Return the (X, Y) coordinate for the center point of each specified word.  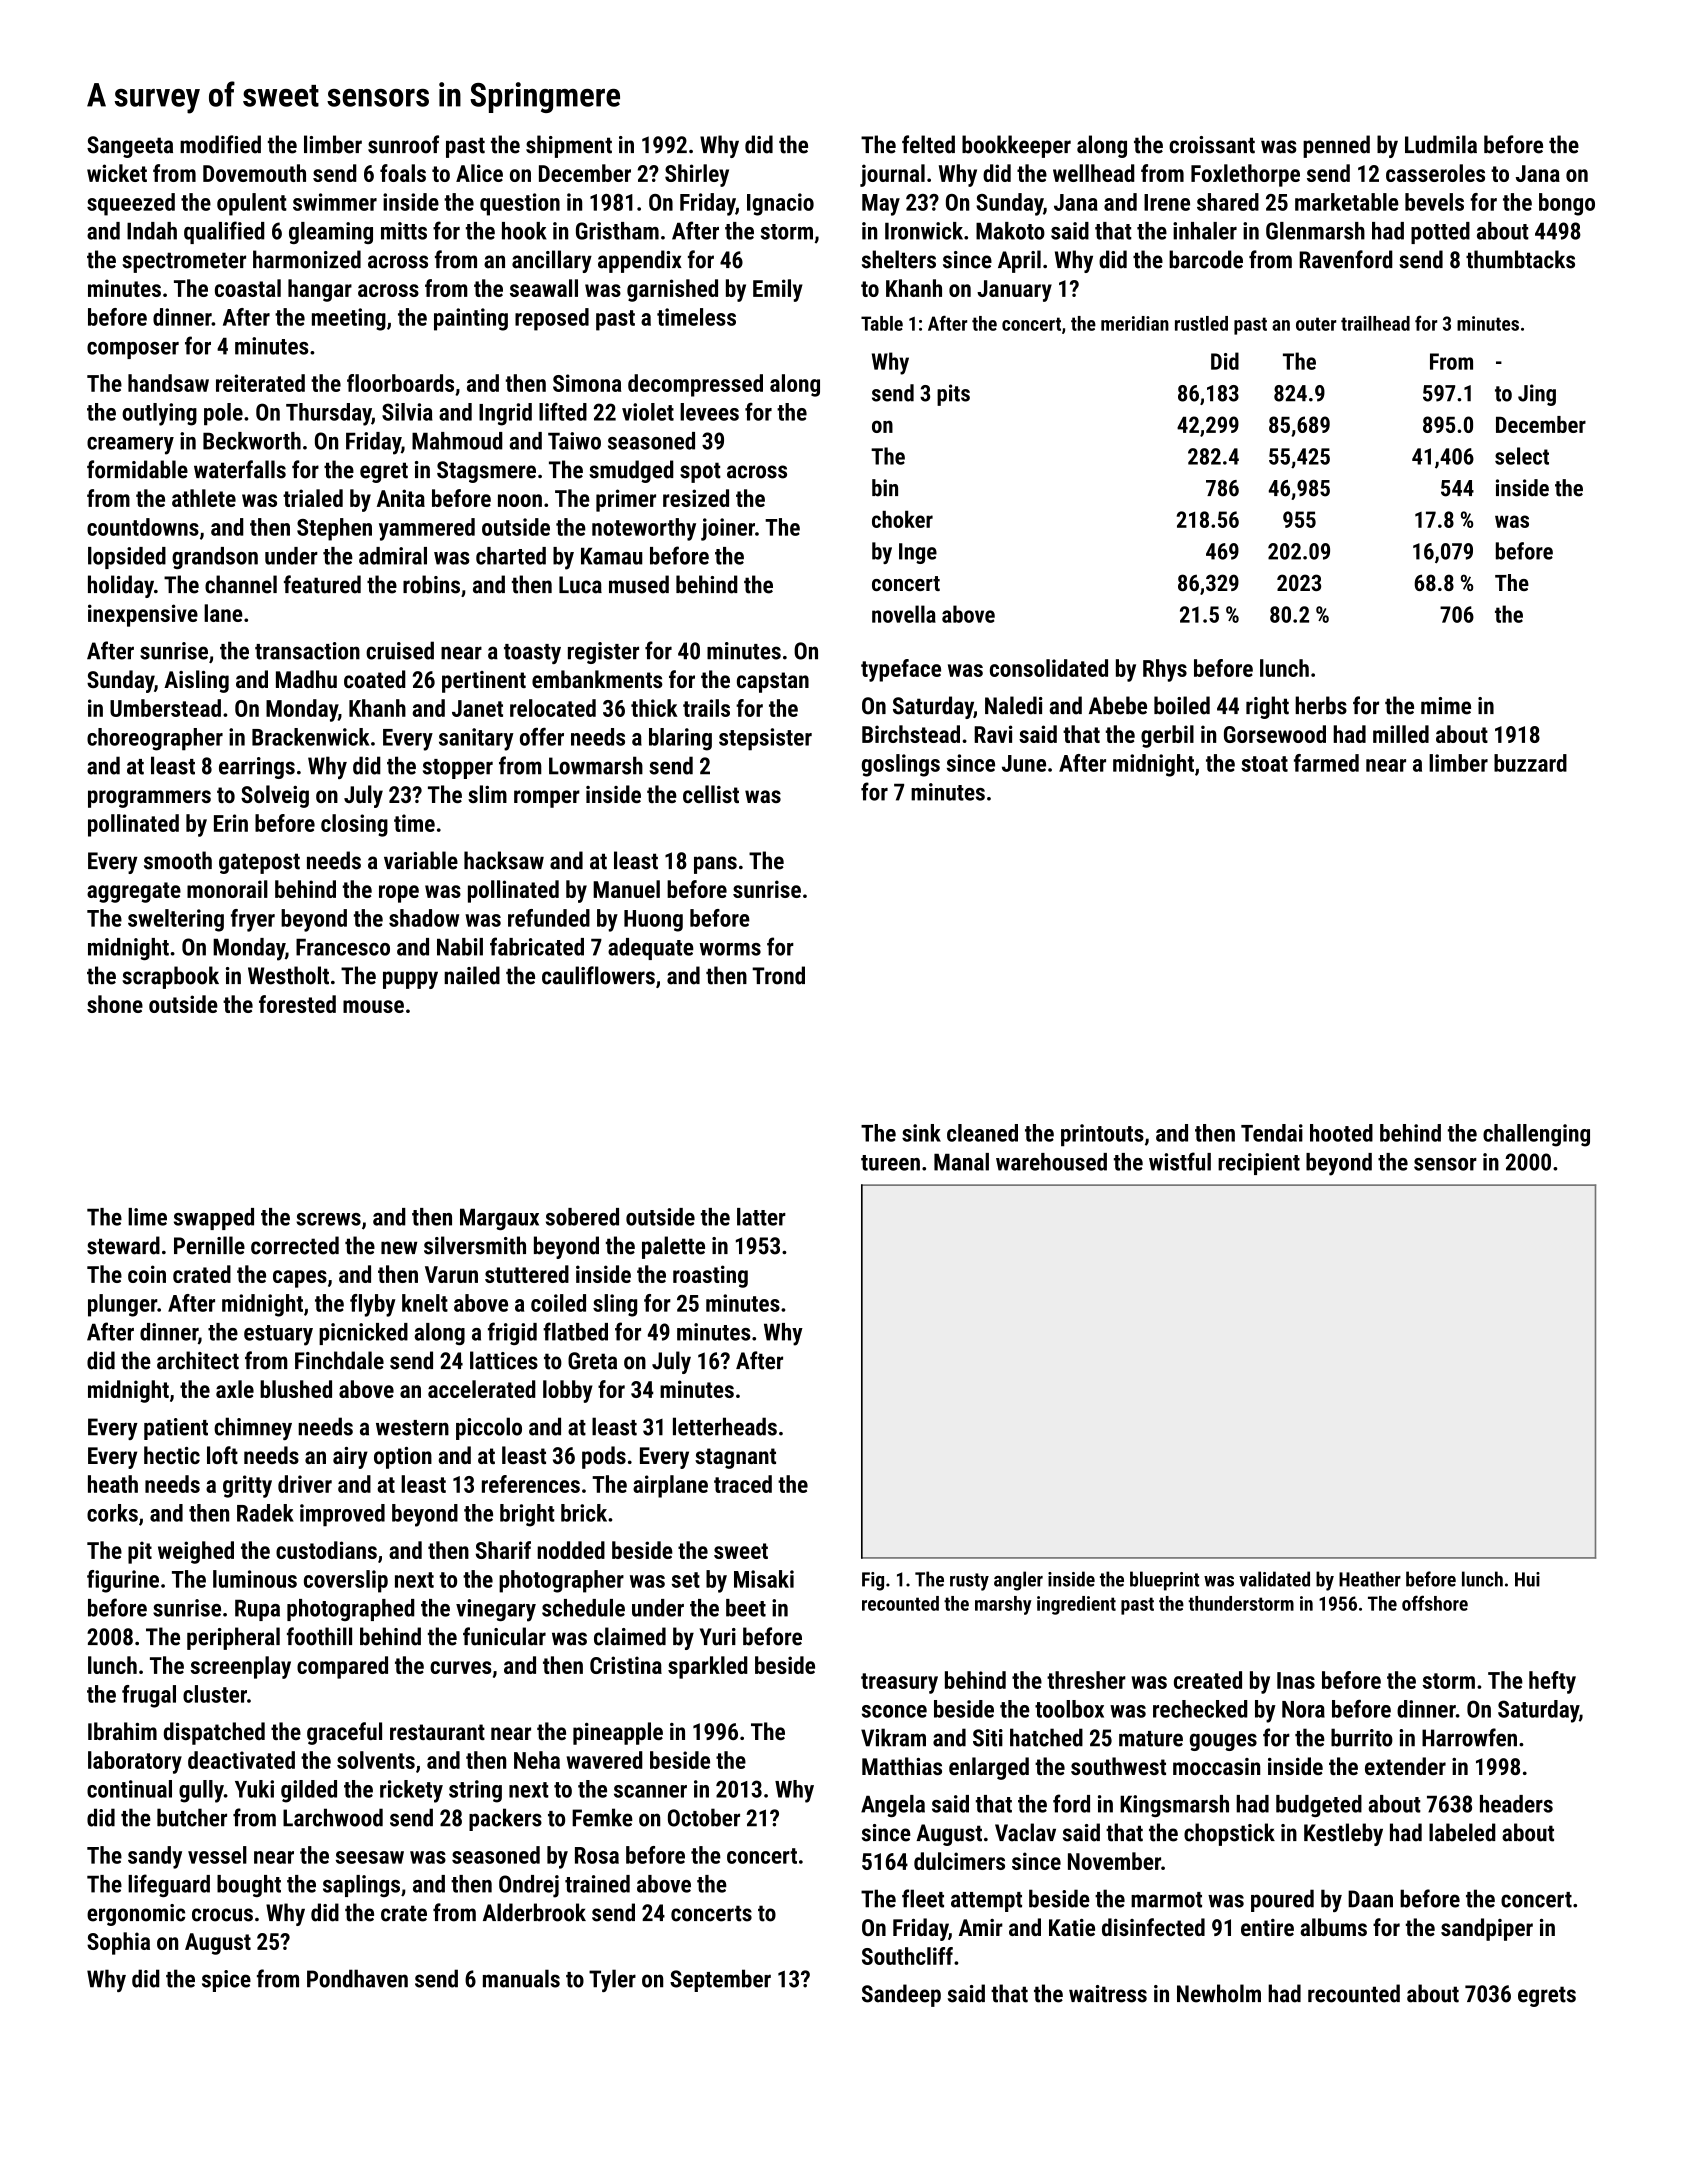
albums (1333, 1927)
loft (222, 1455)
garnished (672, 290)
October (704, 1817)
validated (1274, 1579)
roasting (710, 1276)
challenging (1536, 1135)
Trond (778, 975)
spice (226, 1981)
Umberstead (165, 708)
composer (133, 350)
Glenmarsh (1315, 231)
